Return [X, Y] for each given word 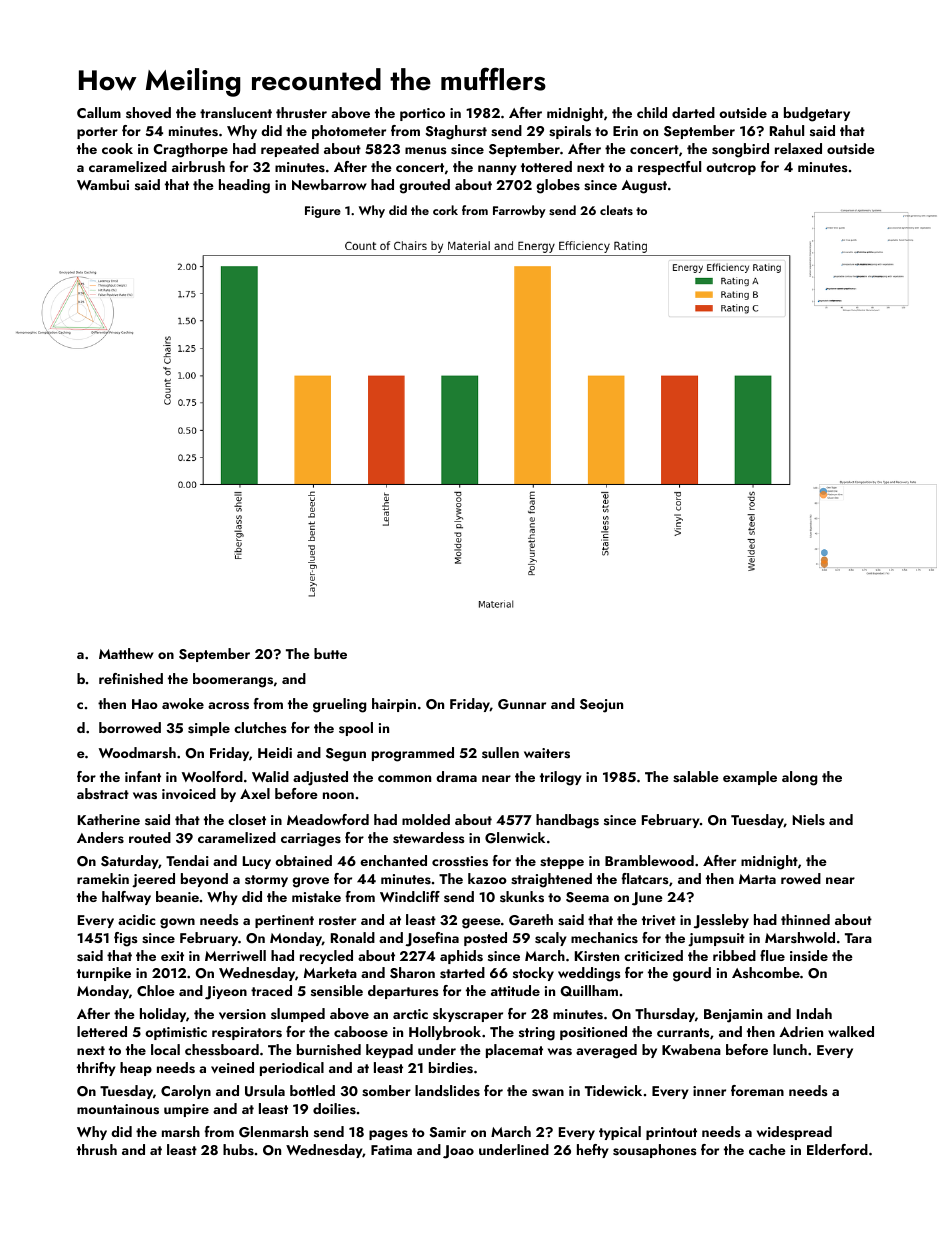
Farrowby [519, 211]
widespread [794, 1133]
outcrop [731, 169]
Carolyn [186, 1092]
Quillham [589, 991]
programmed [413, 754]
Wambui [103, 184]
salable [696, 777]
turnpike [104, 974]
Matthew [126, 653]
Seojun [601, 706]
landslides [447, 1091]
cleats [616, 210]
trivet [659, 920]
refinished [131, 678]
